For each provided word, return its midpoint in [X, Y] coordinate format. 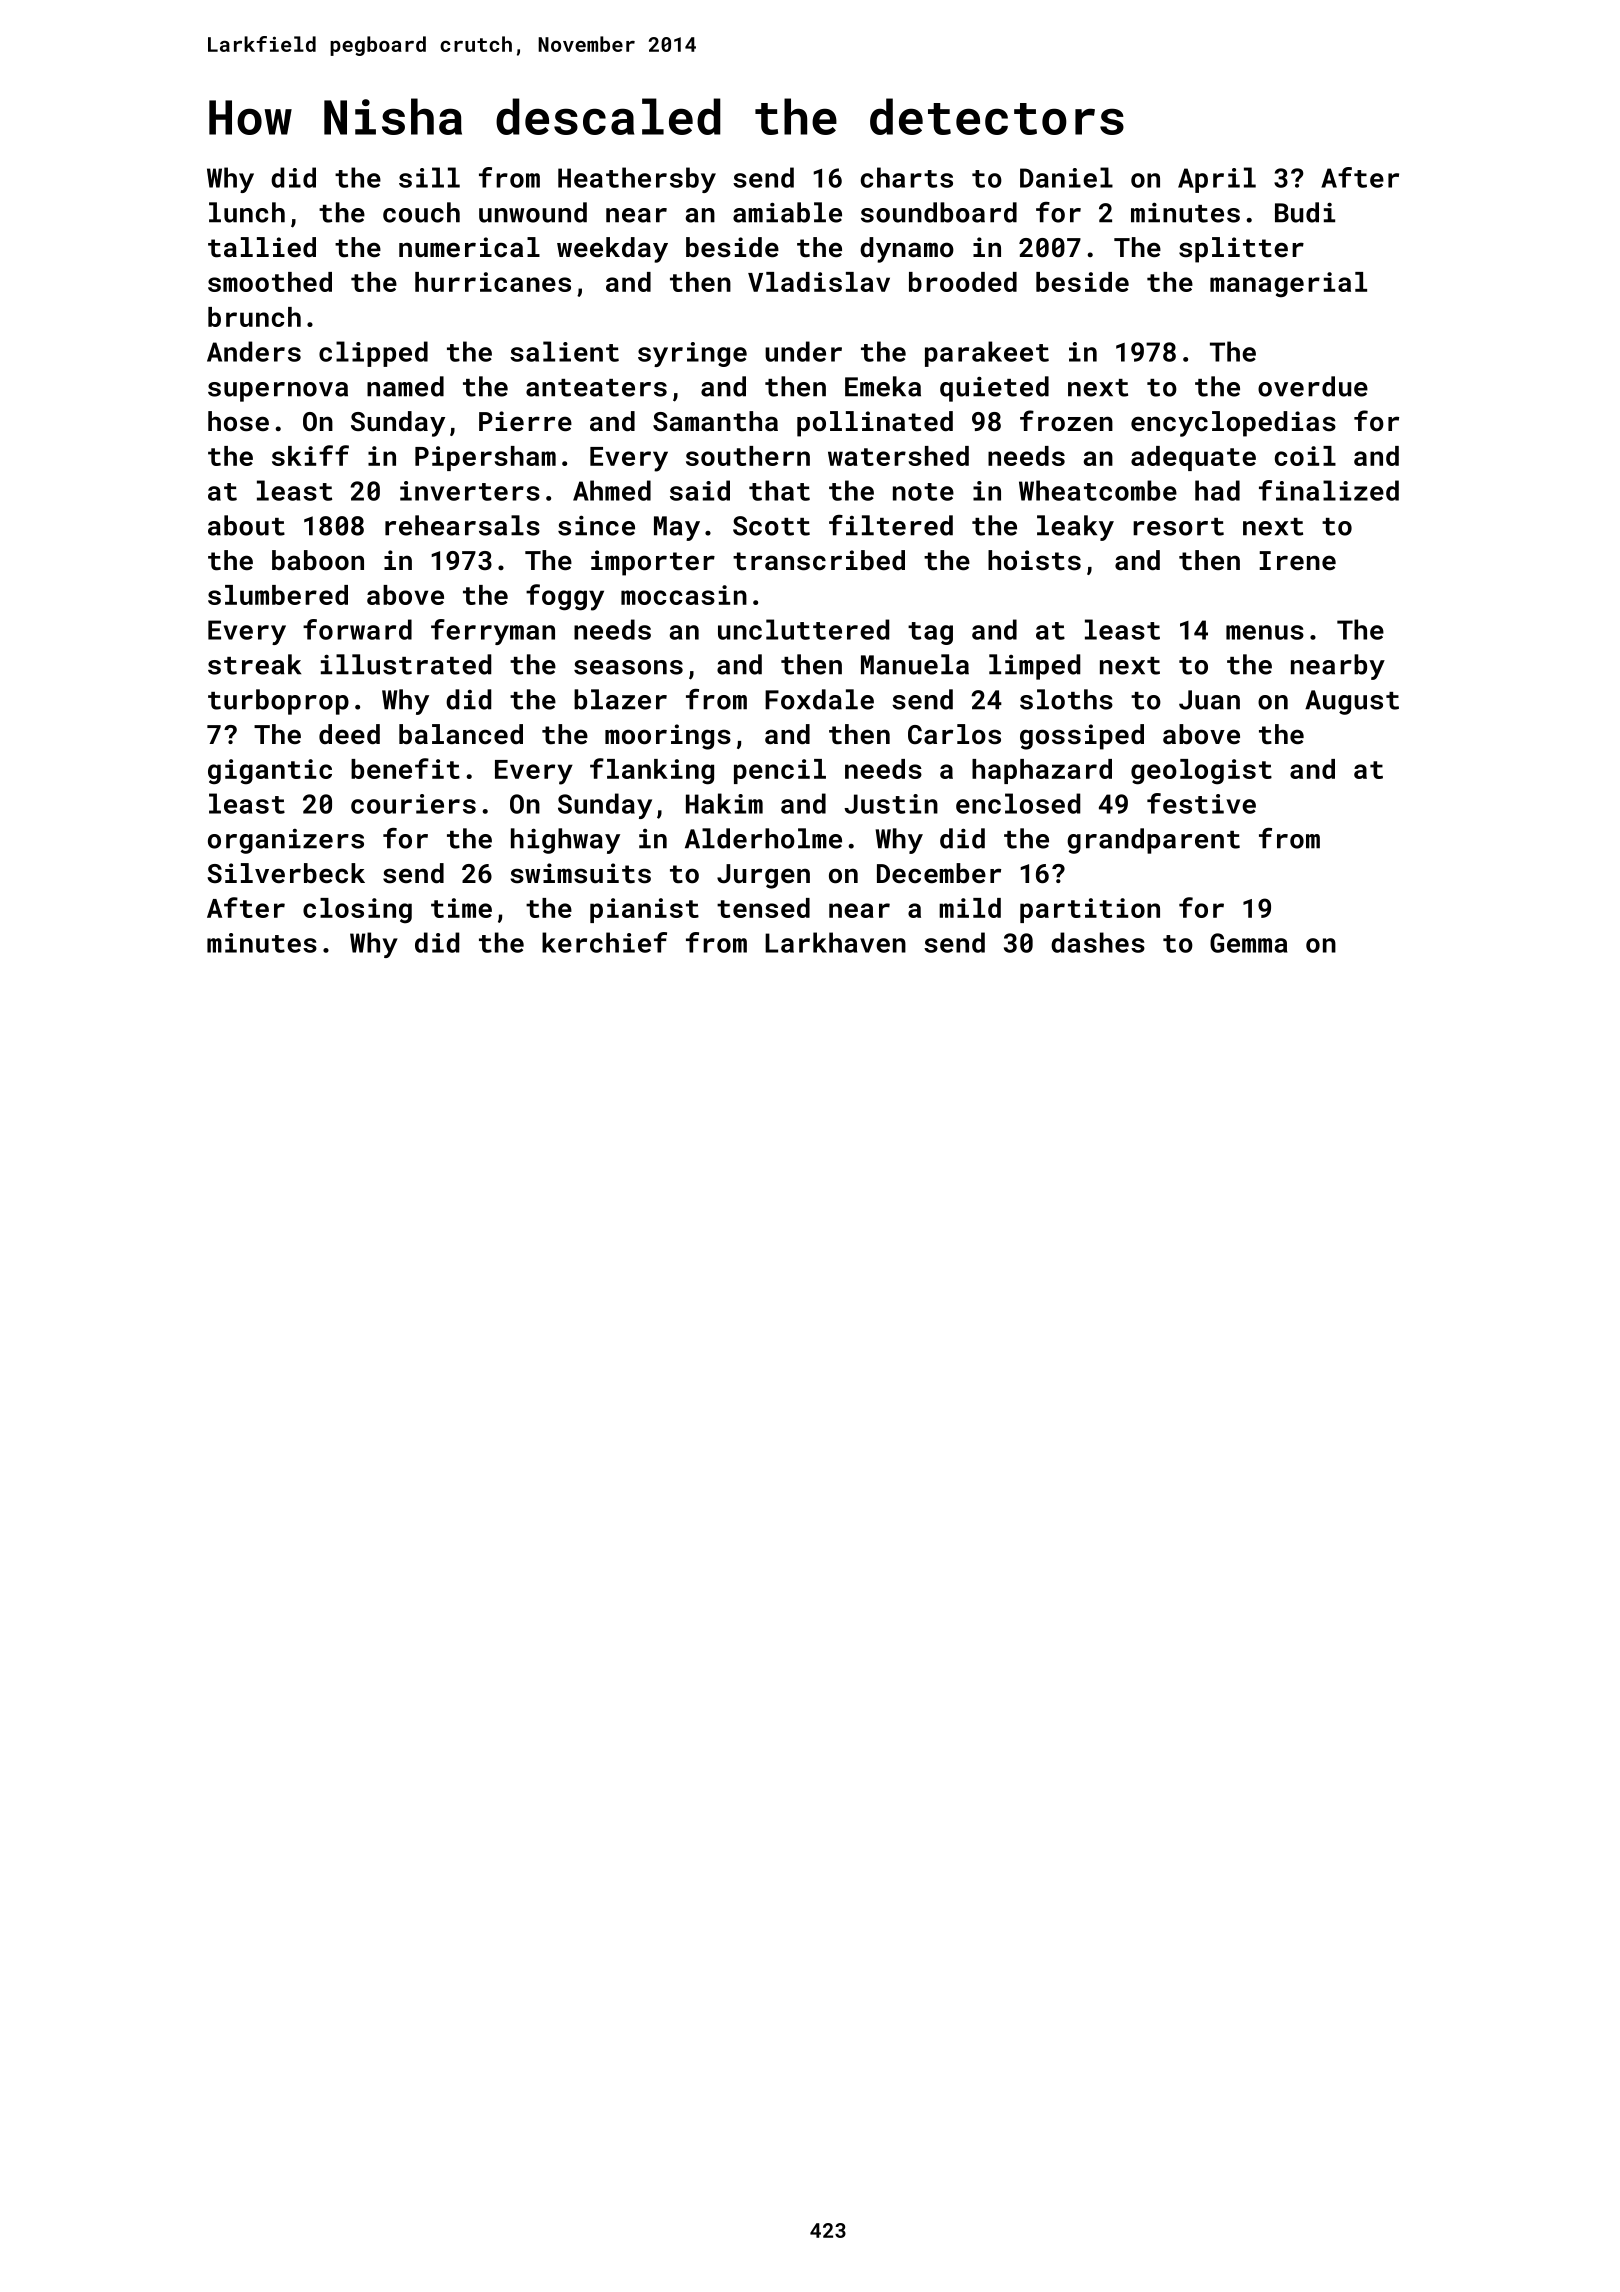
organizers [286, 841]
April [1217, 180]
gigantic [270, 772]
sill [429, 177]
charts [907, 177]
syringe [692, 354]
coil [1305, 456]
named [405, 386]
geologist [1201, 772]
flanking [652, 771]
